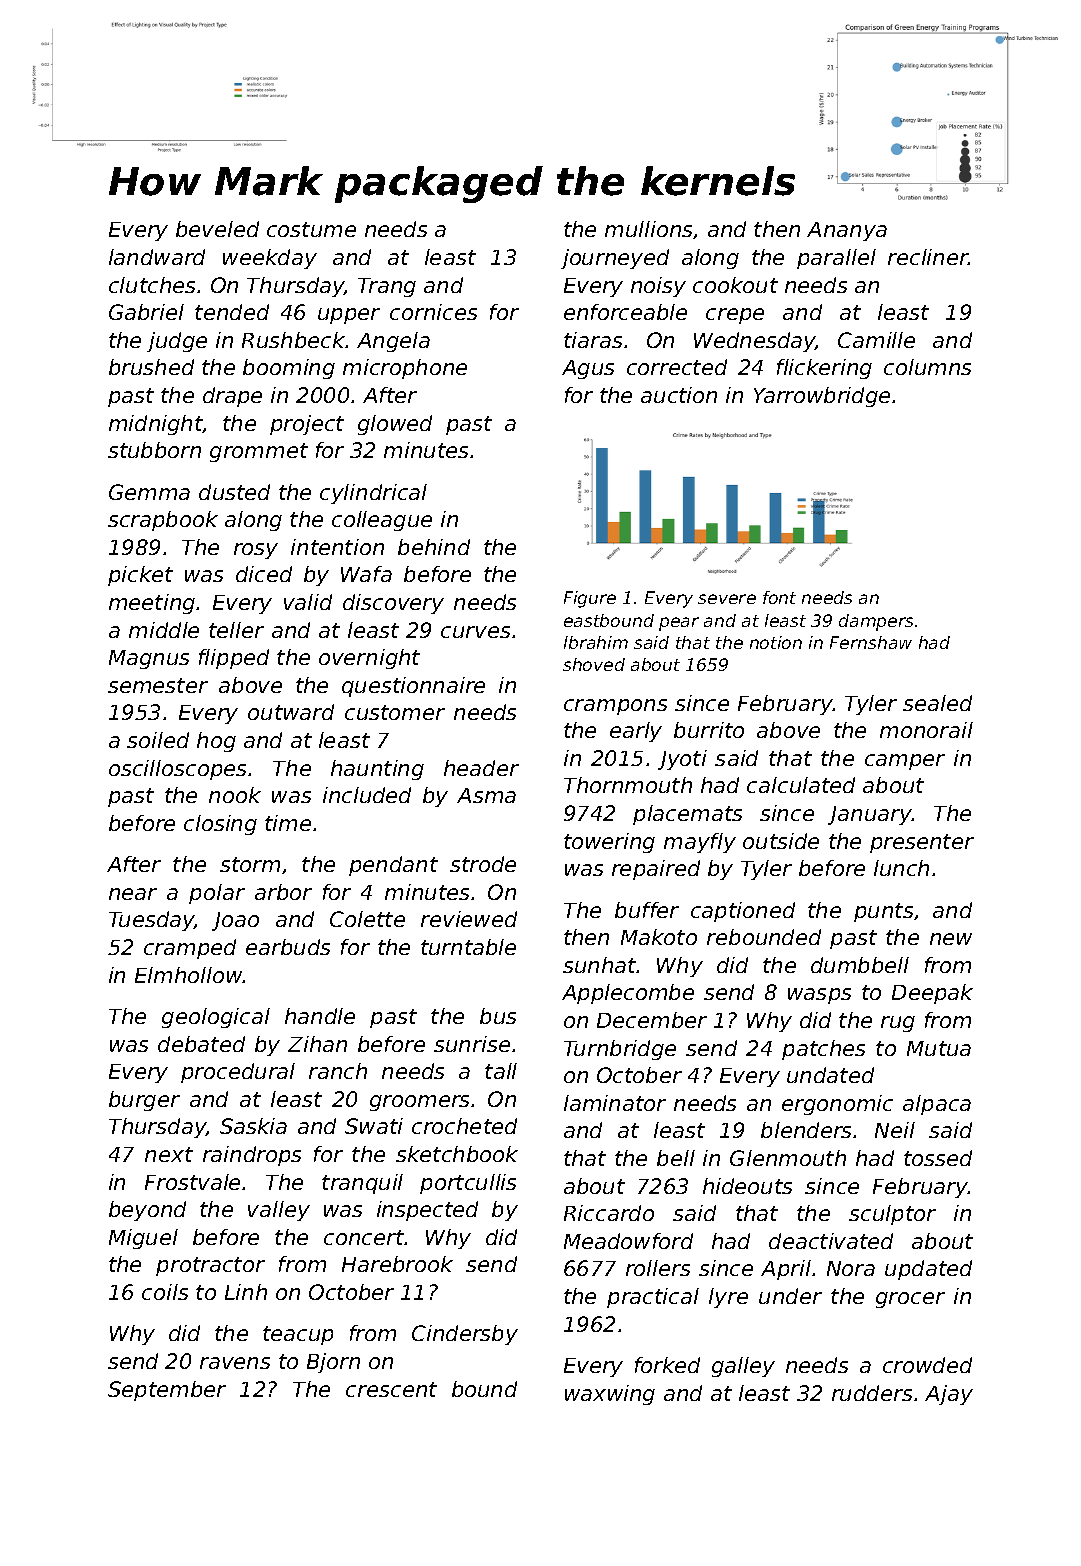 The image size is (1081, 1566). What do you see at coordinates (270, 259) in the image?
I see `weekday` at bounding box center [270, 259].
